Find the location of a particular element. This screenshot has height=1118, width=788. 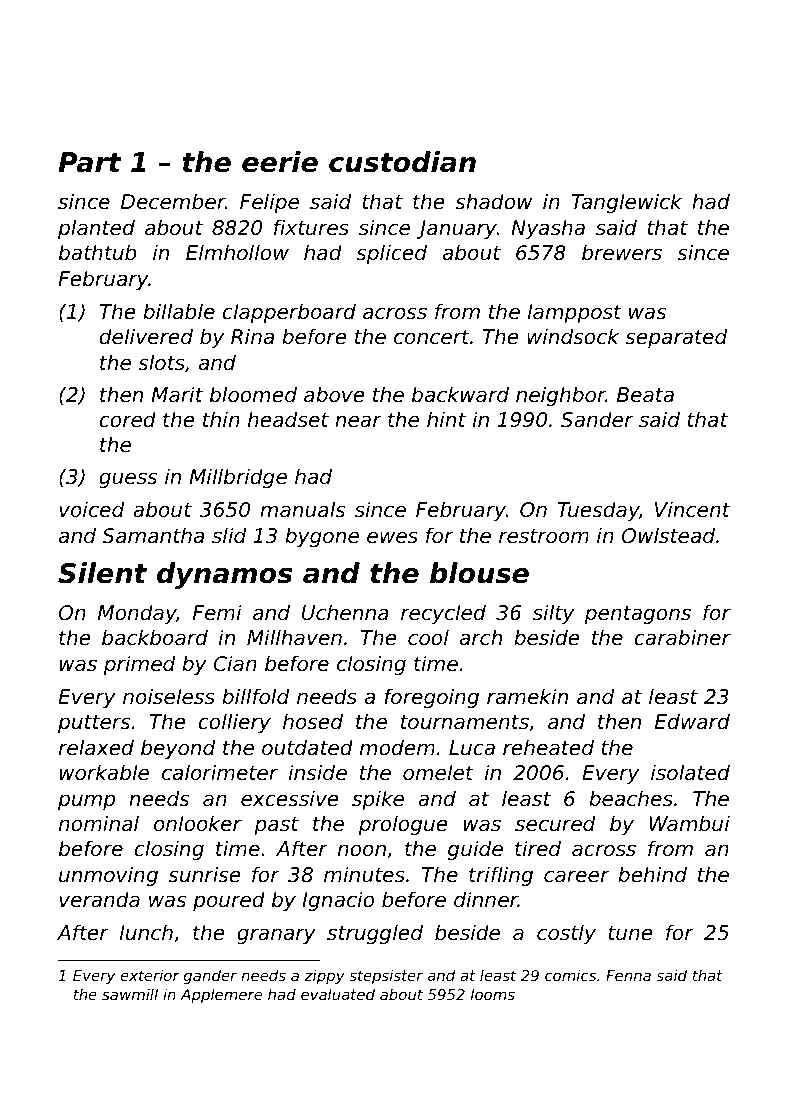

Tanglewick is located at coordinates (626, 203).
